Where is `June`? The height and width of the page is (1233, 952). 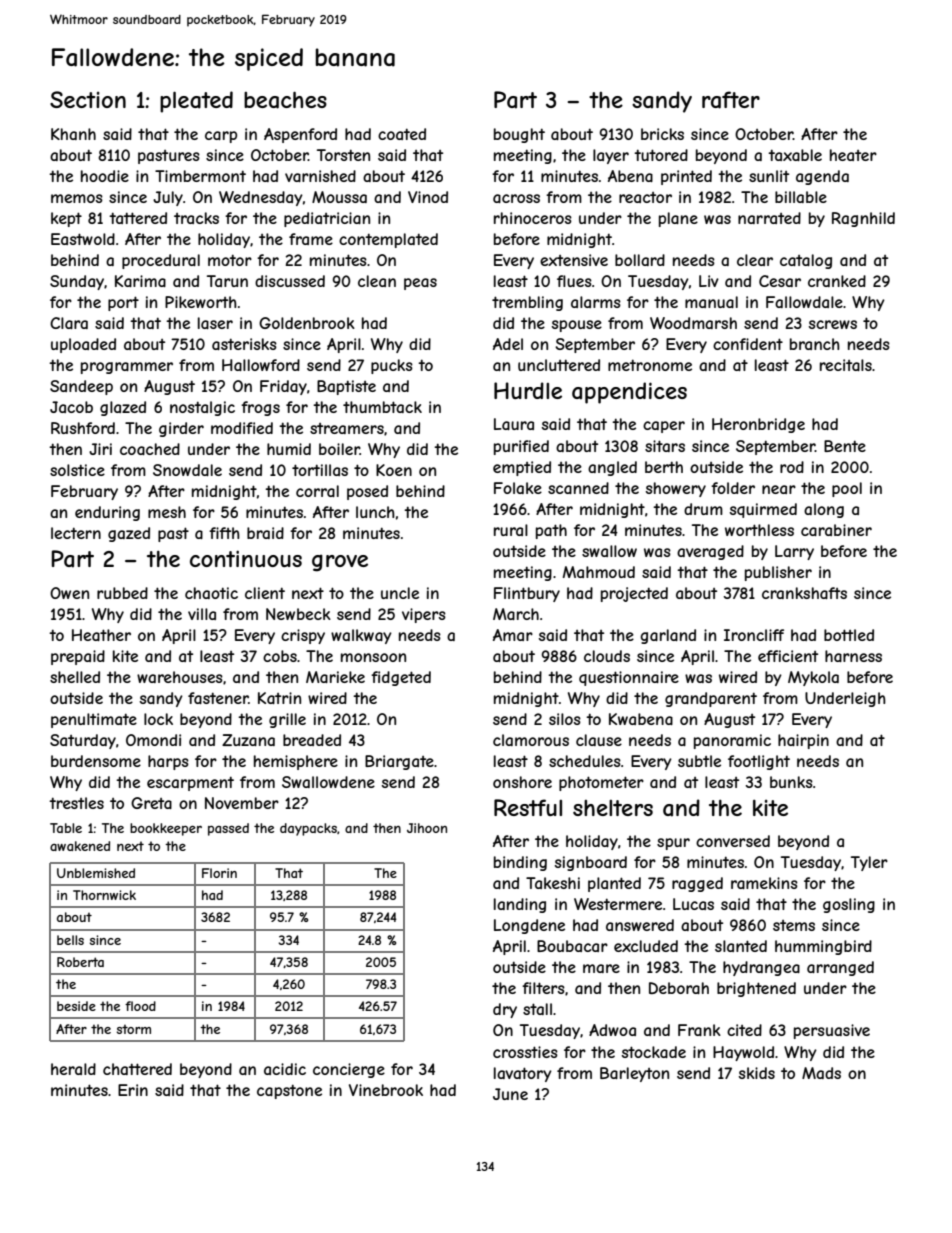 June is located at coordinates (510, 1094).
